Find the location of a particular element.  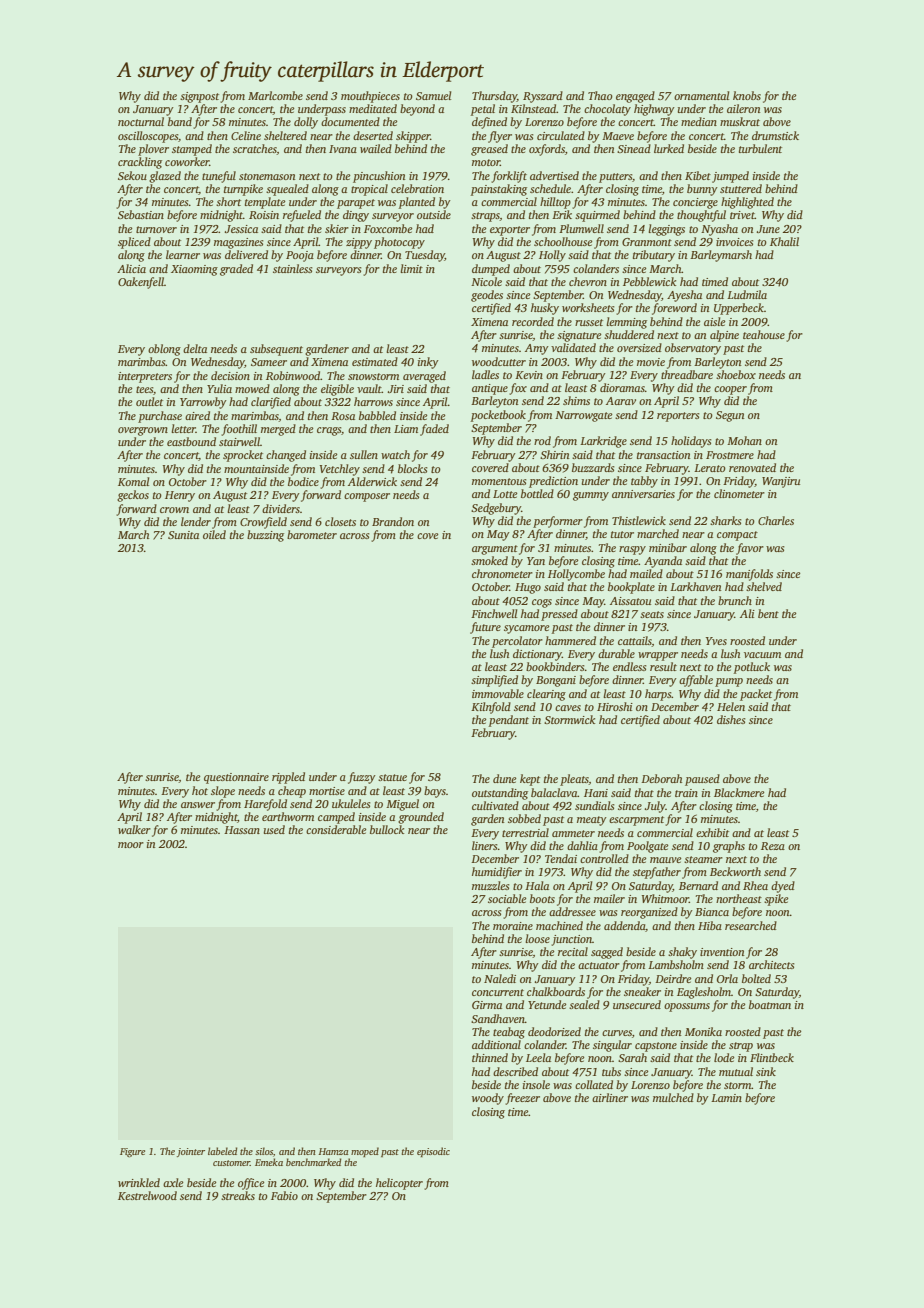

labeled is located at coordinates (222, 1151).
